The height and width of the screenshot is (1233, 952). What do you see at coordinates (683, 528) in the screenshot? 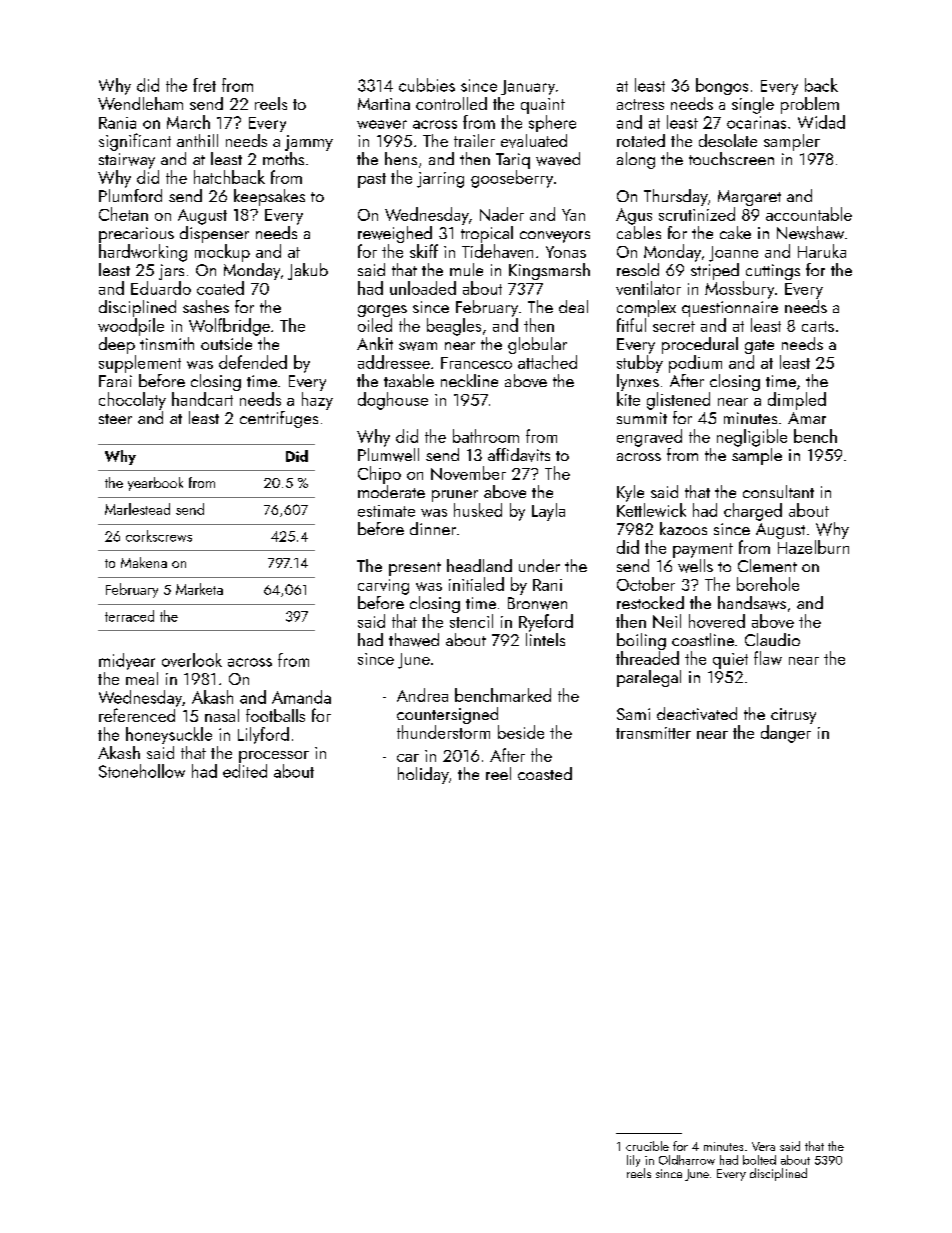
I see `kazoos` at bounding box center [683, 528].
